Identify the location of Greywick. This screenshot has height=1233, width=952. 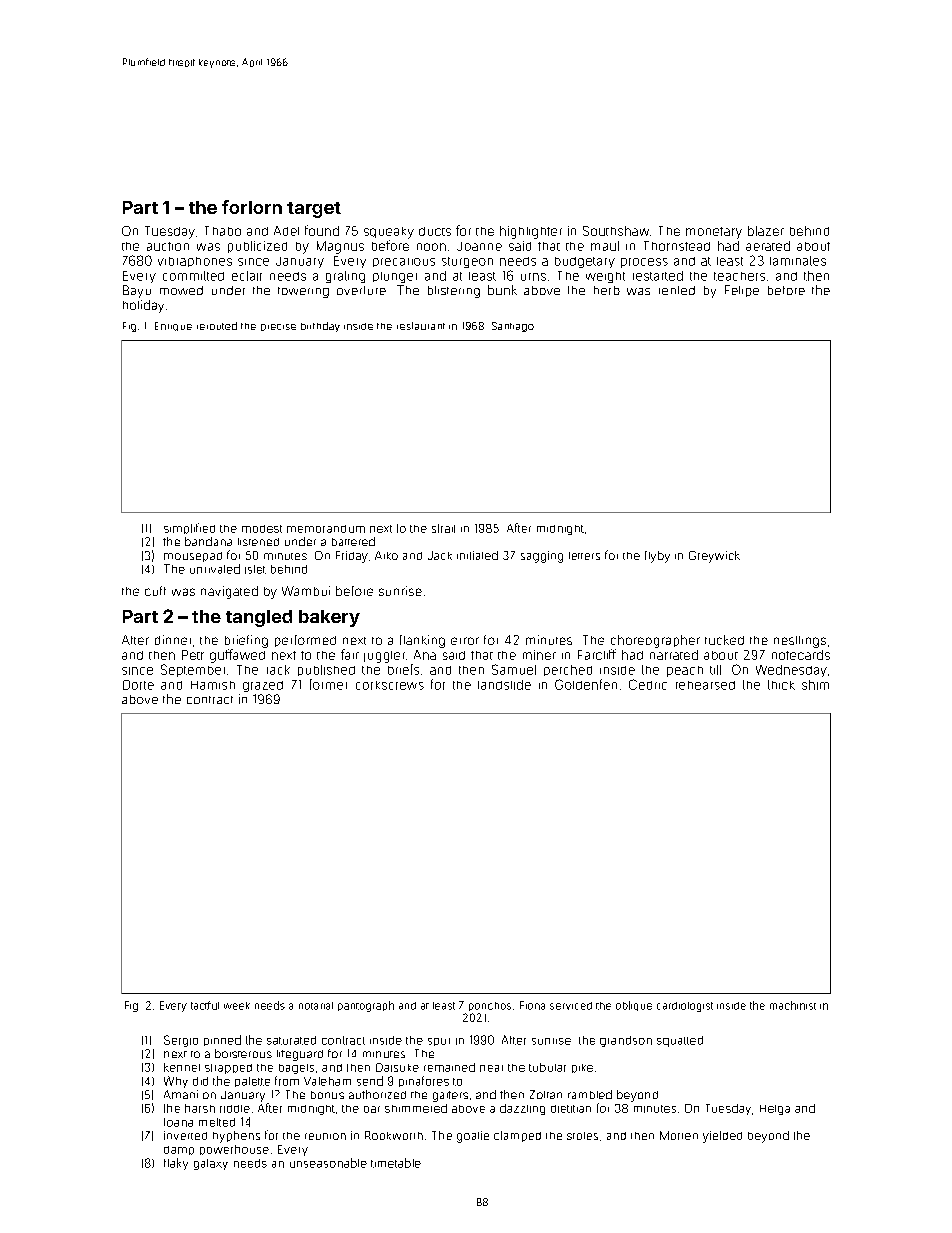
(714, 557).
